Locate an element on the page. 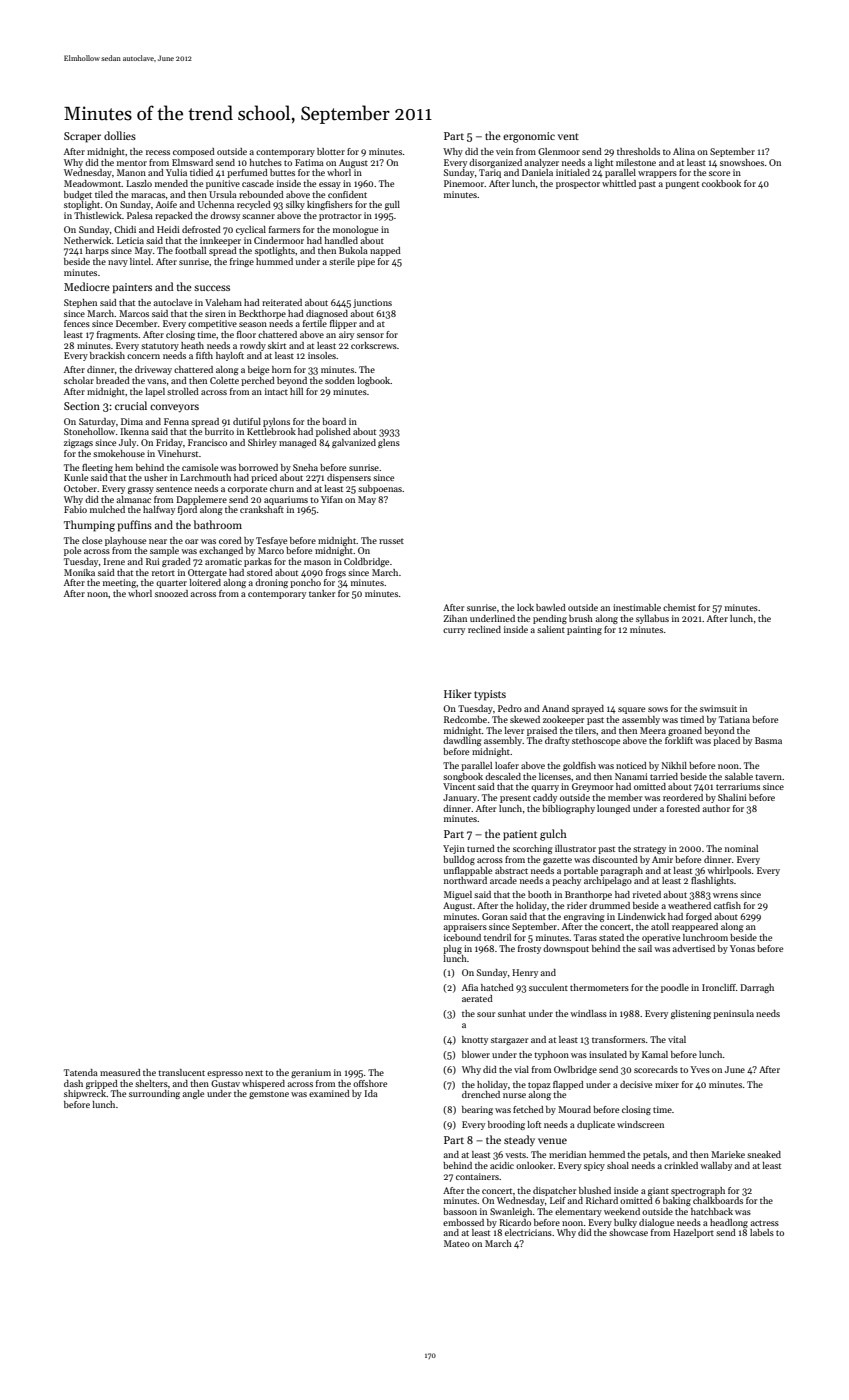  vent is located at coordinates (568, 136).
